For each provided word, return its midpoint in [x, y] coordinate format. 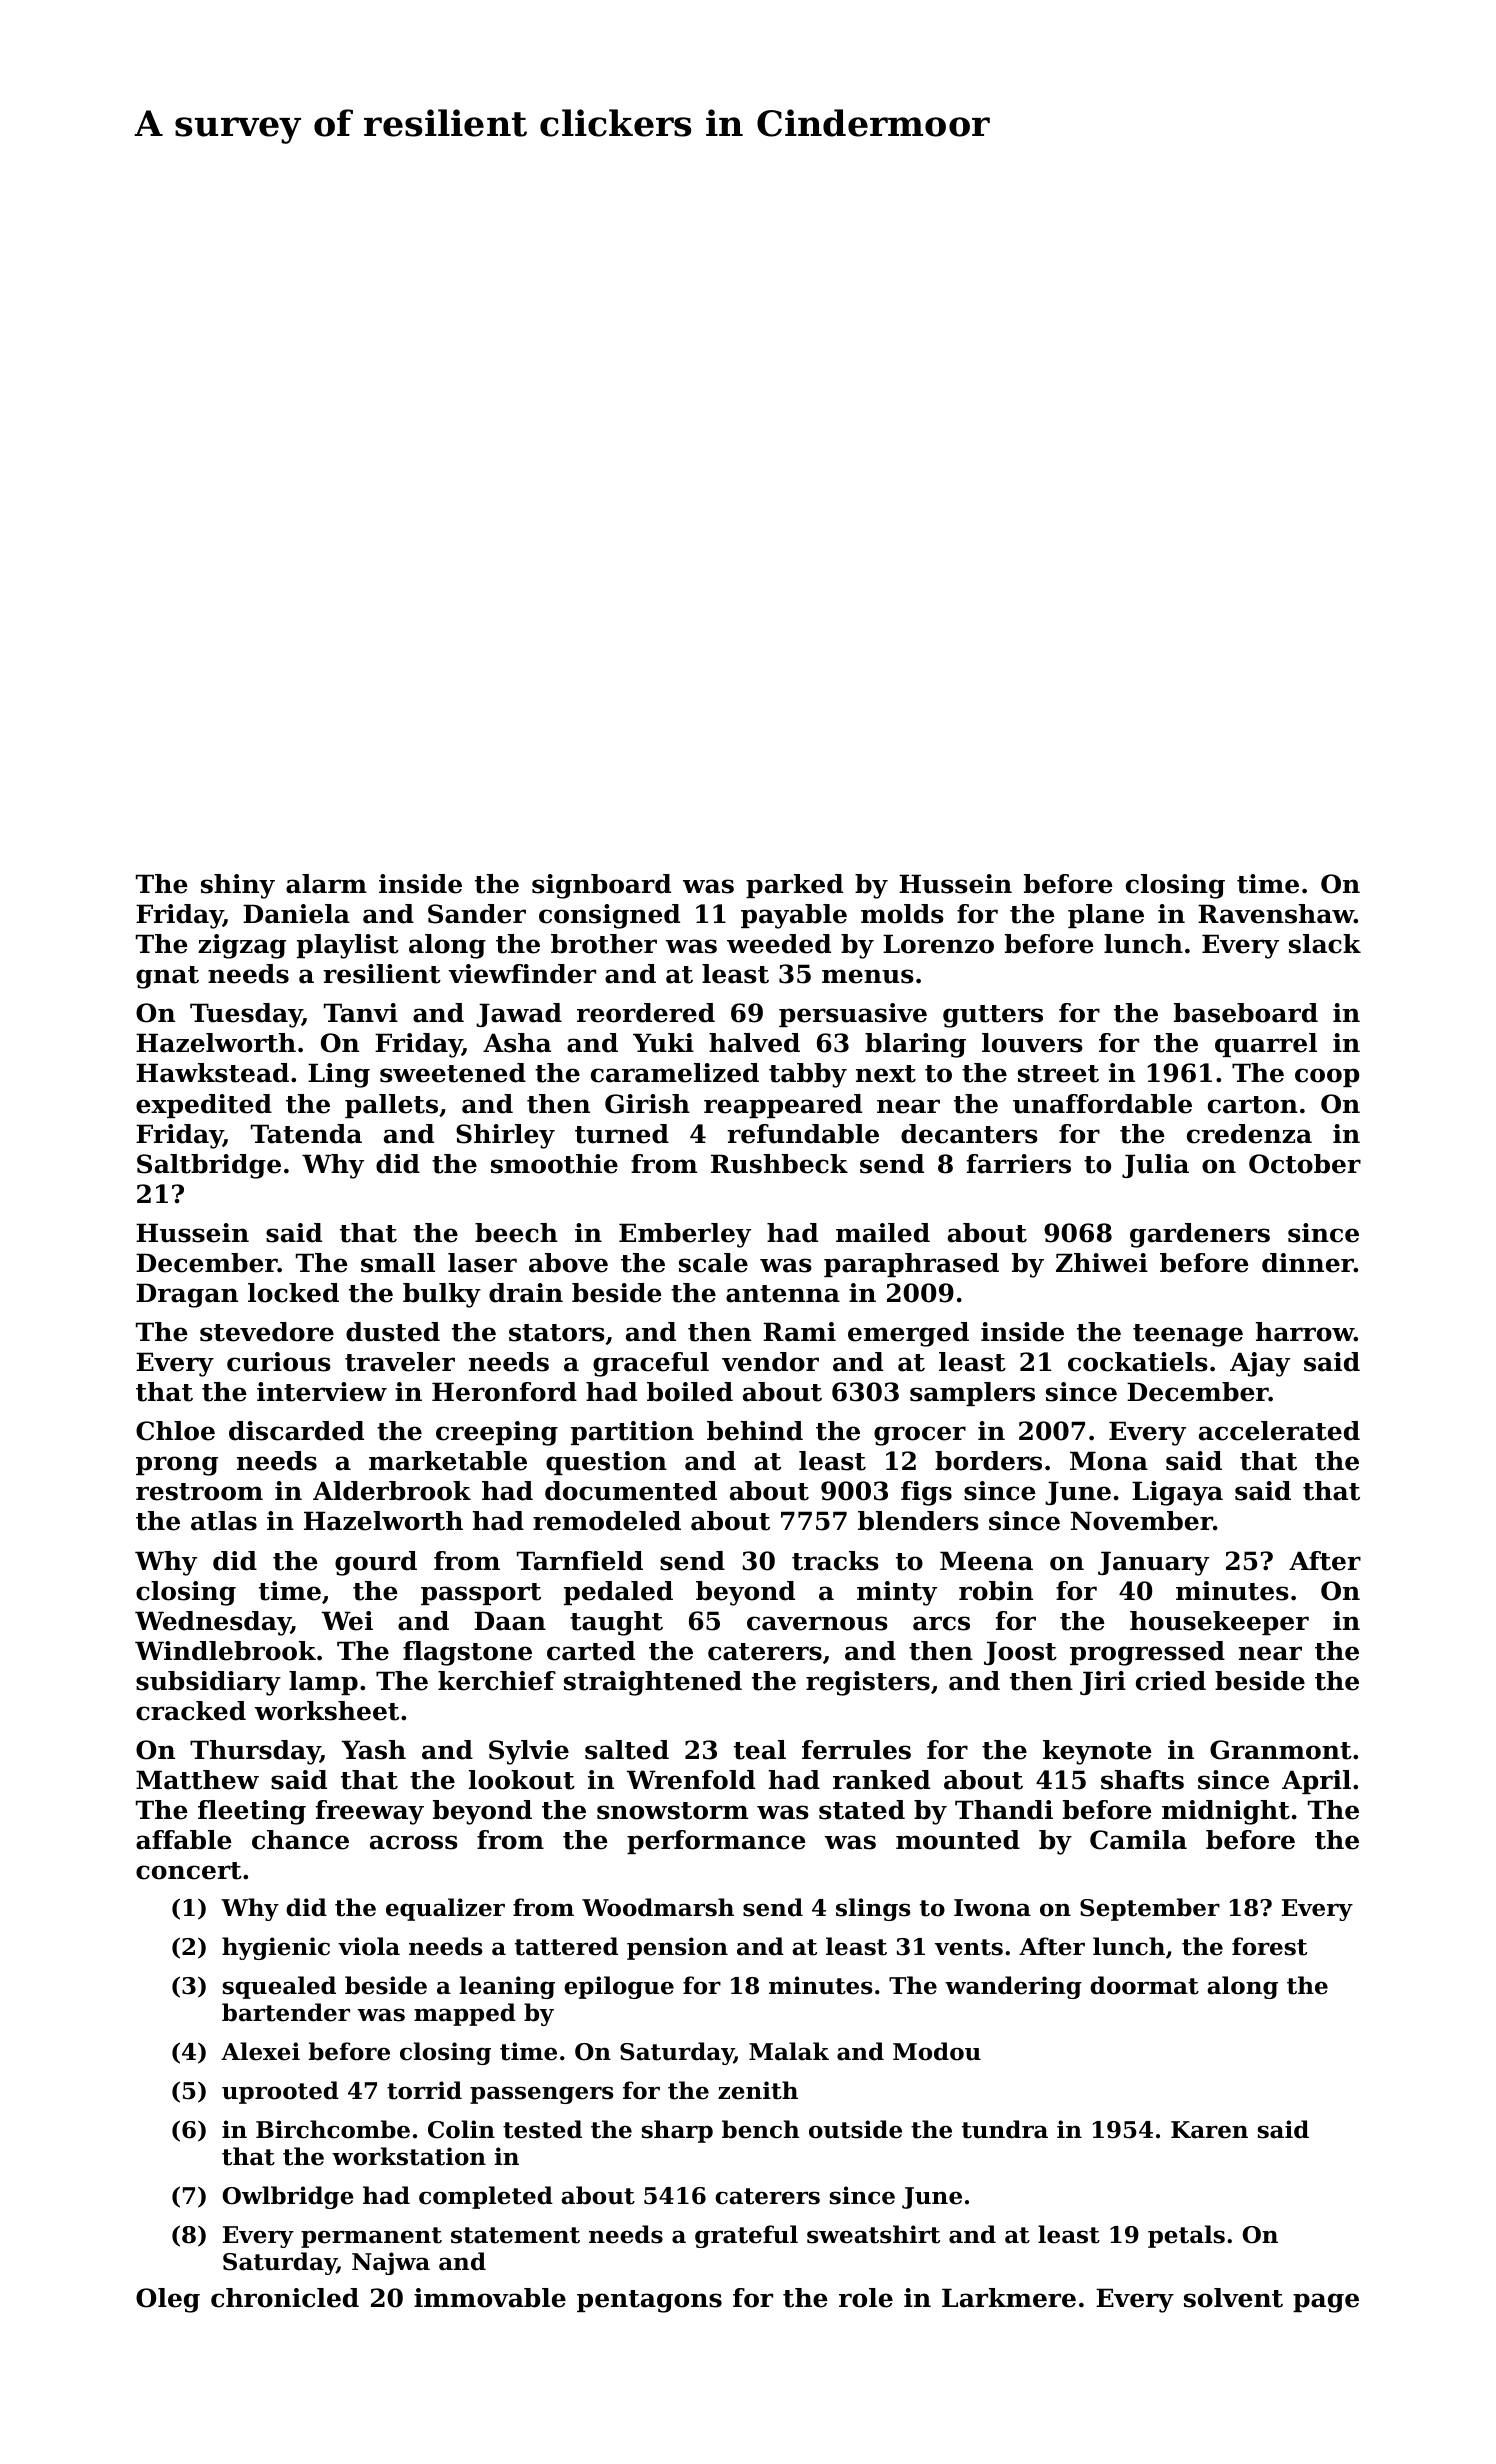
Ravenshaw [1276, 914]
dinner [1308, 1263]
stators [557, 1333]
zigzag [242, 946]
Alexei [260, 2051]
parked [794, 886]
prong [177, 1466]
